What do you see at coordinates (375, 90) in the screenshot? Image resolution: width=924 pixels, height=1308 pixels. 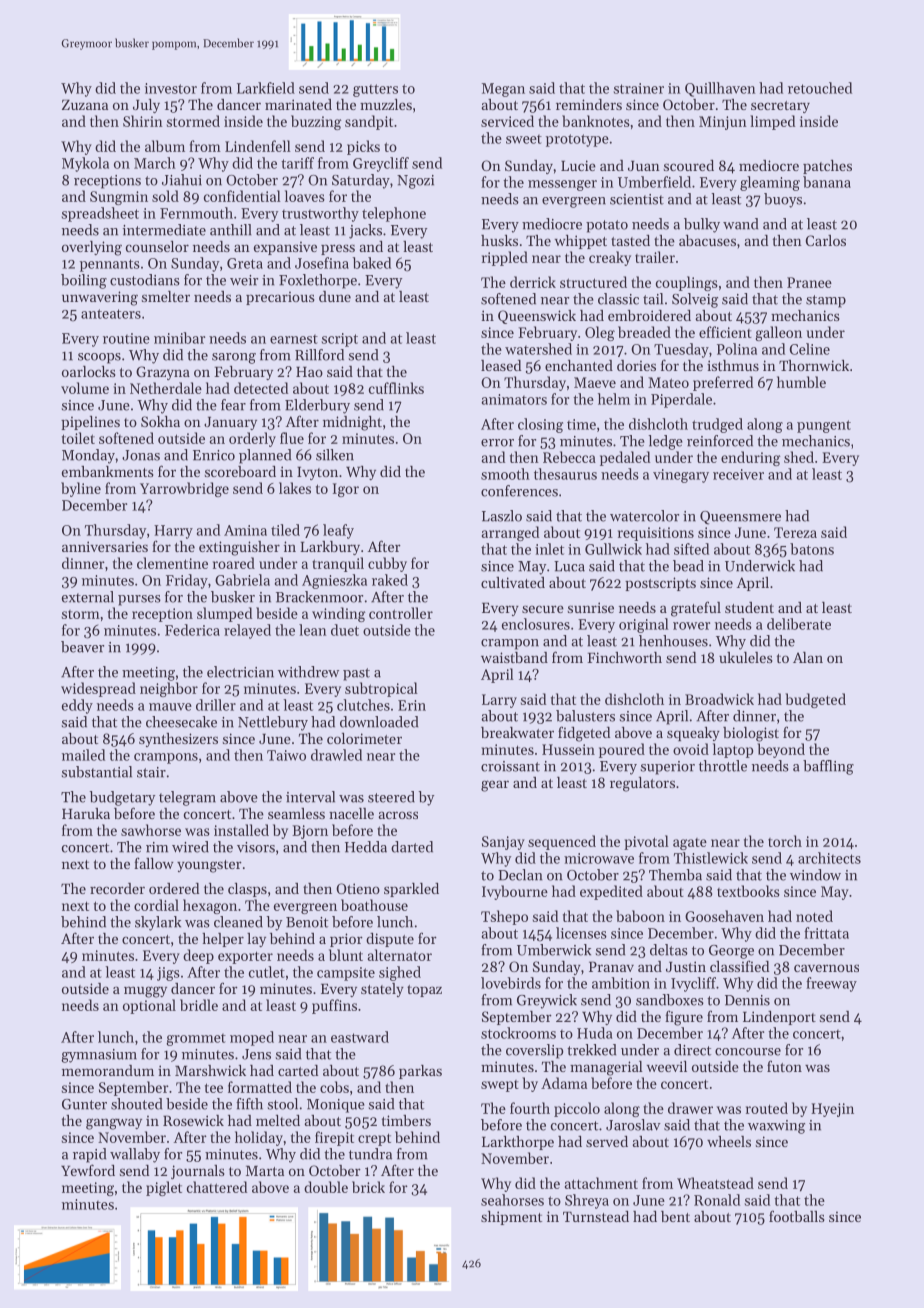 I see `gutters` at bounding box center [375, 90].
